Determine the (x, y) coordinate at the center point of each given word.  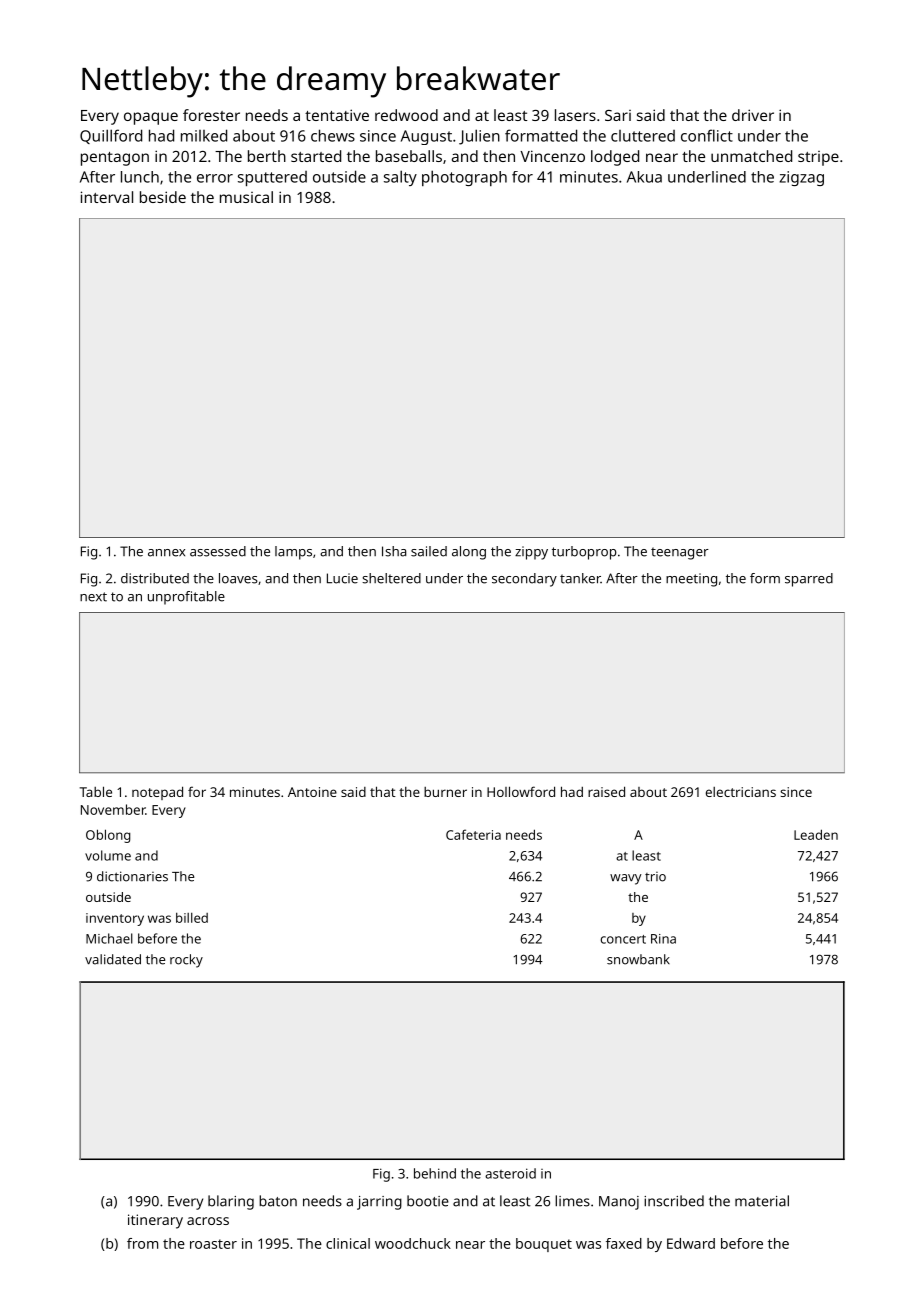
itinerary (155, 1221)
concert (623, 939)
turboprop (584, 553)
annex (166, 553)
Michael (109, 938)
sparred (809, 580)
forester (211, 115)
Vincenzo (552, 156)
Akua (644, 177)
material (762, 1201)
